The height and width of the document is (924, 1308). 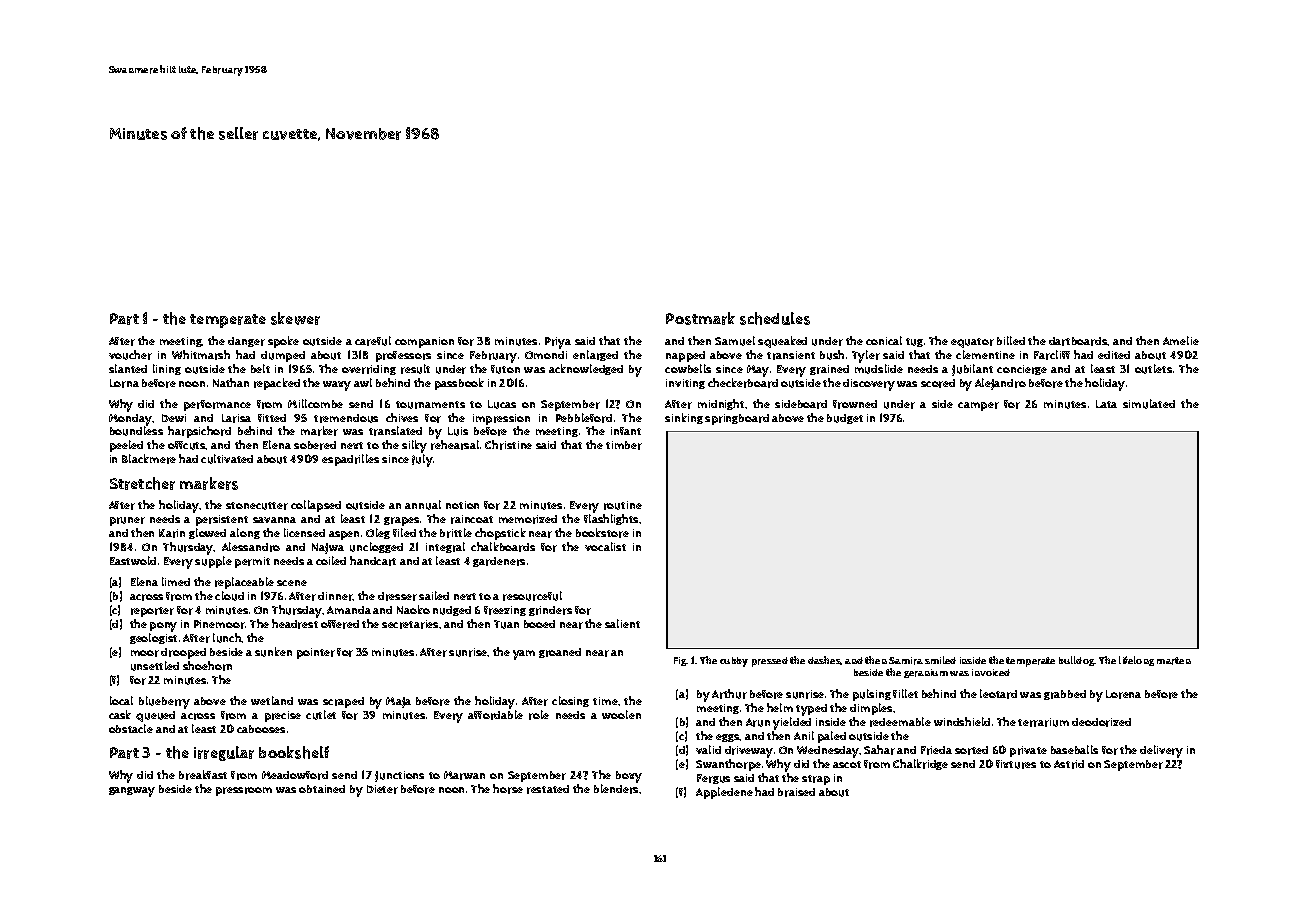 What do you see at coordinates (624, 445) in the document?
I see `timber` at bounding box center [624, 445].
